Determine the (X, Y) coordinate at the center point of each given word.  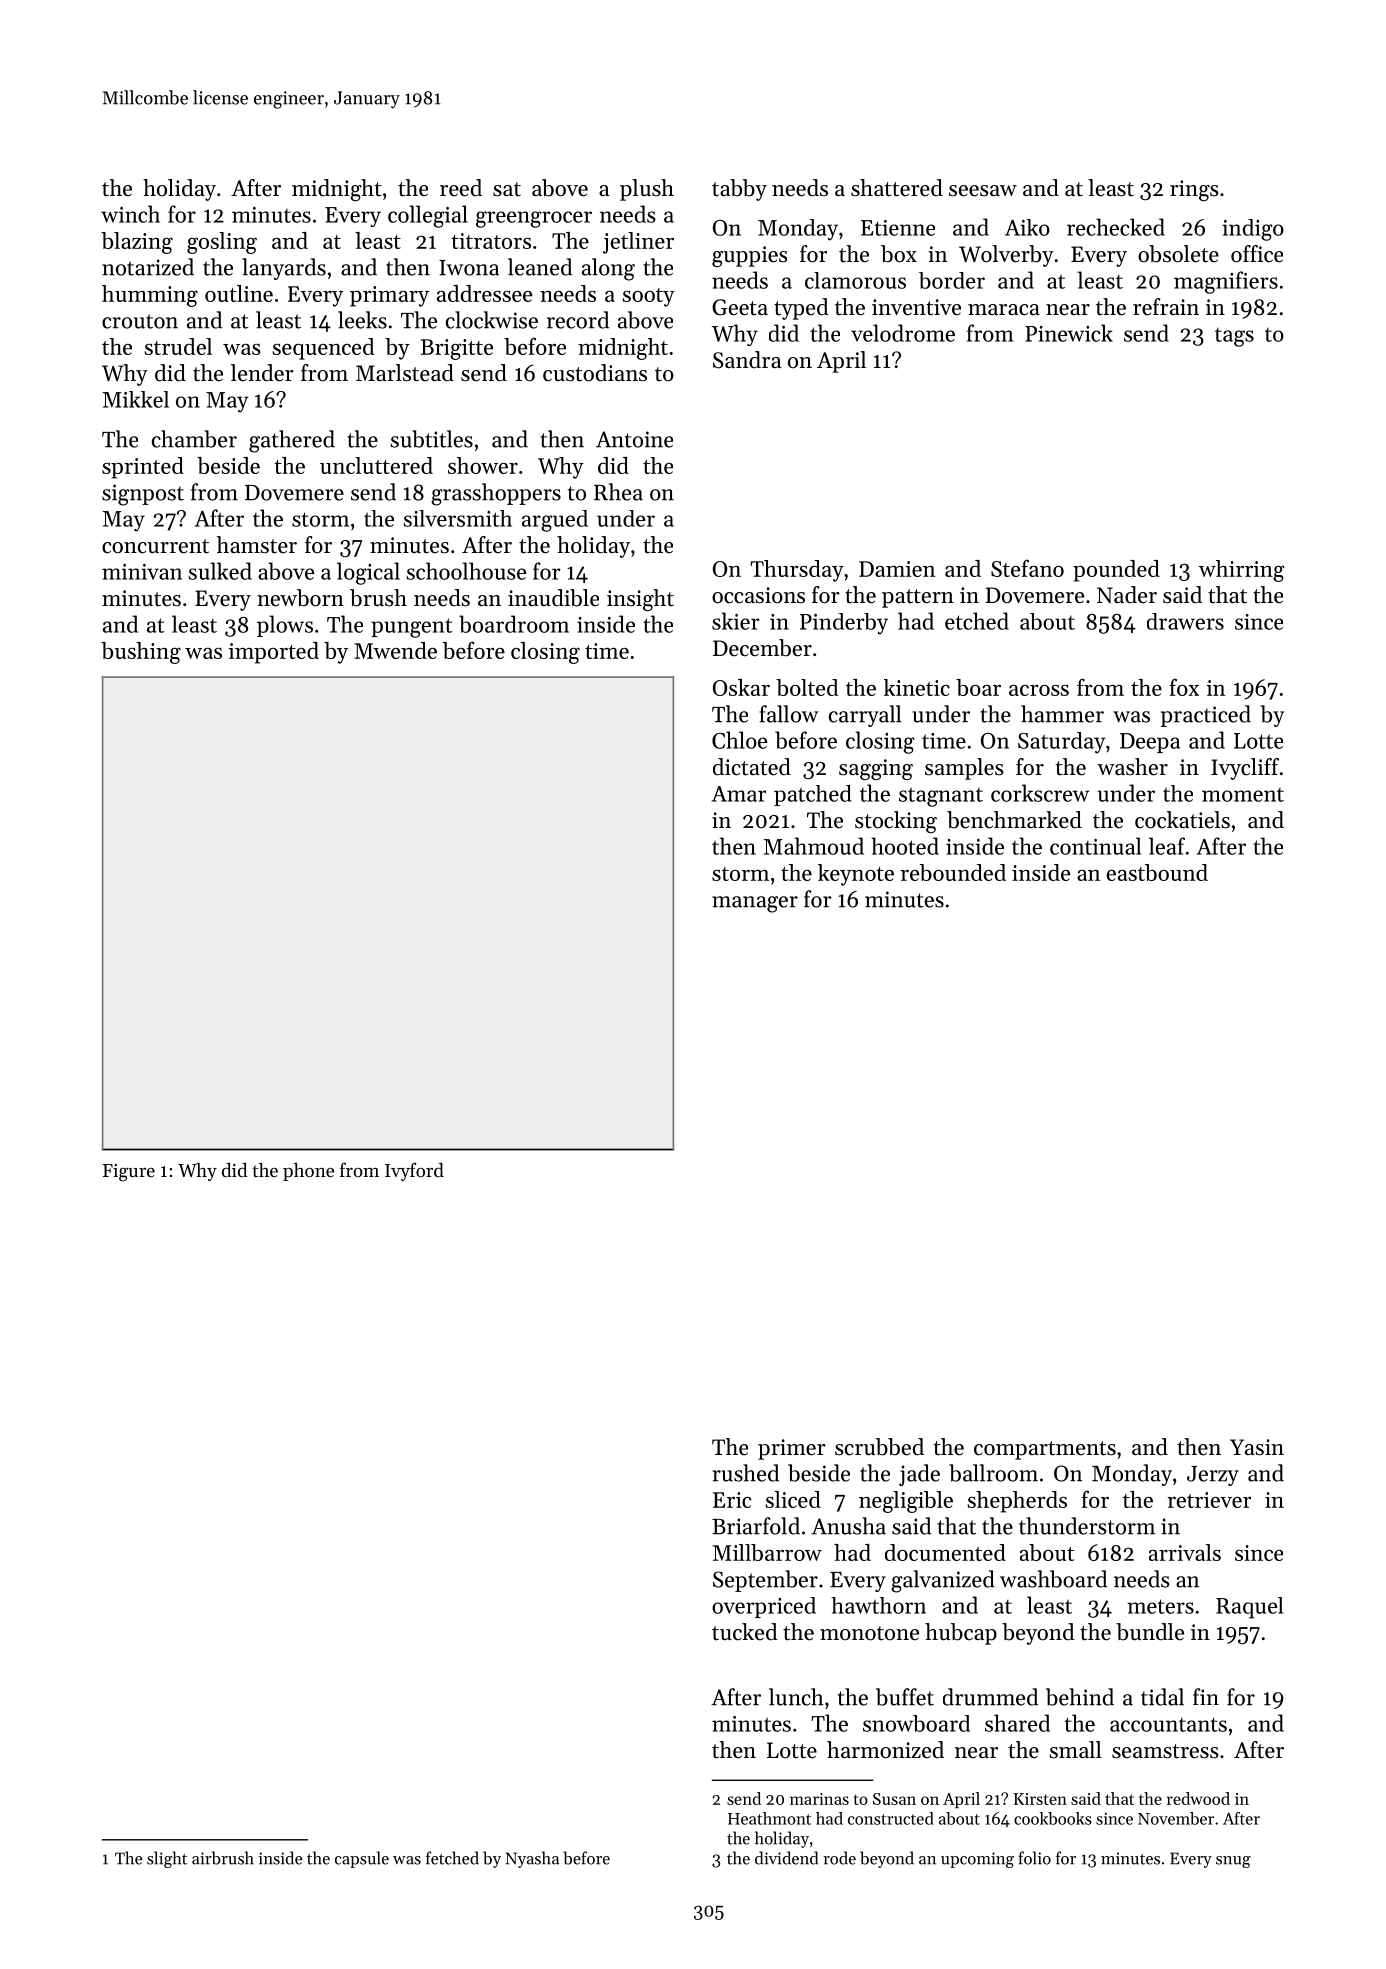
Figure (129, 1173)
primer (792, 1449)
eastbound (1157, 872)
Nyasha (532, 1859)
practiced (1206, 716)
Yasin (1257, 1447)
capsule (362, 1859)
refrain (1166, 307)
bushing (141, 653)
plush (647, 190)
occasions (758, 595)
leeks (362, 320)
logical (368, 573)
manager (755, 904)
